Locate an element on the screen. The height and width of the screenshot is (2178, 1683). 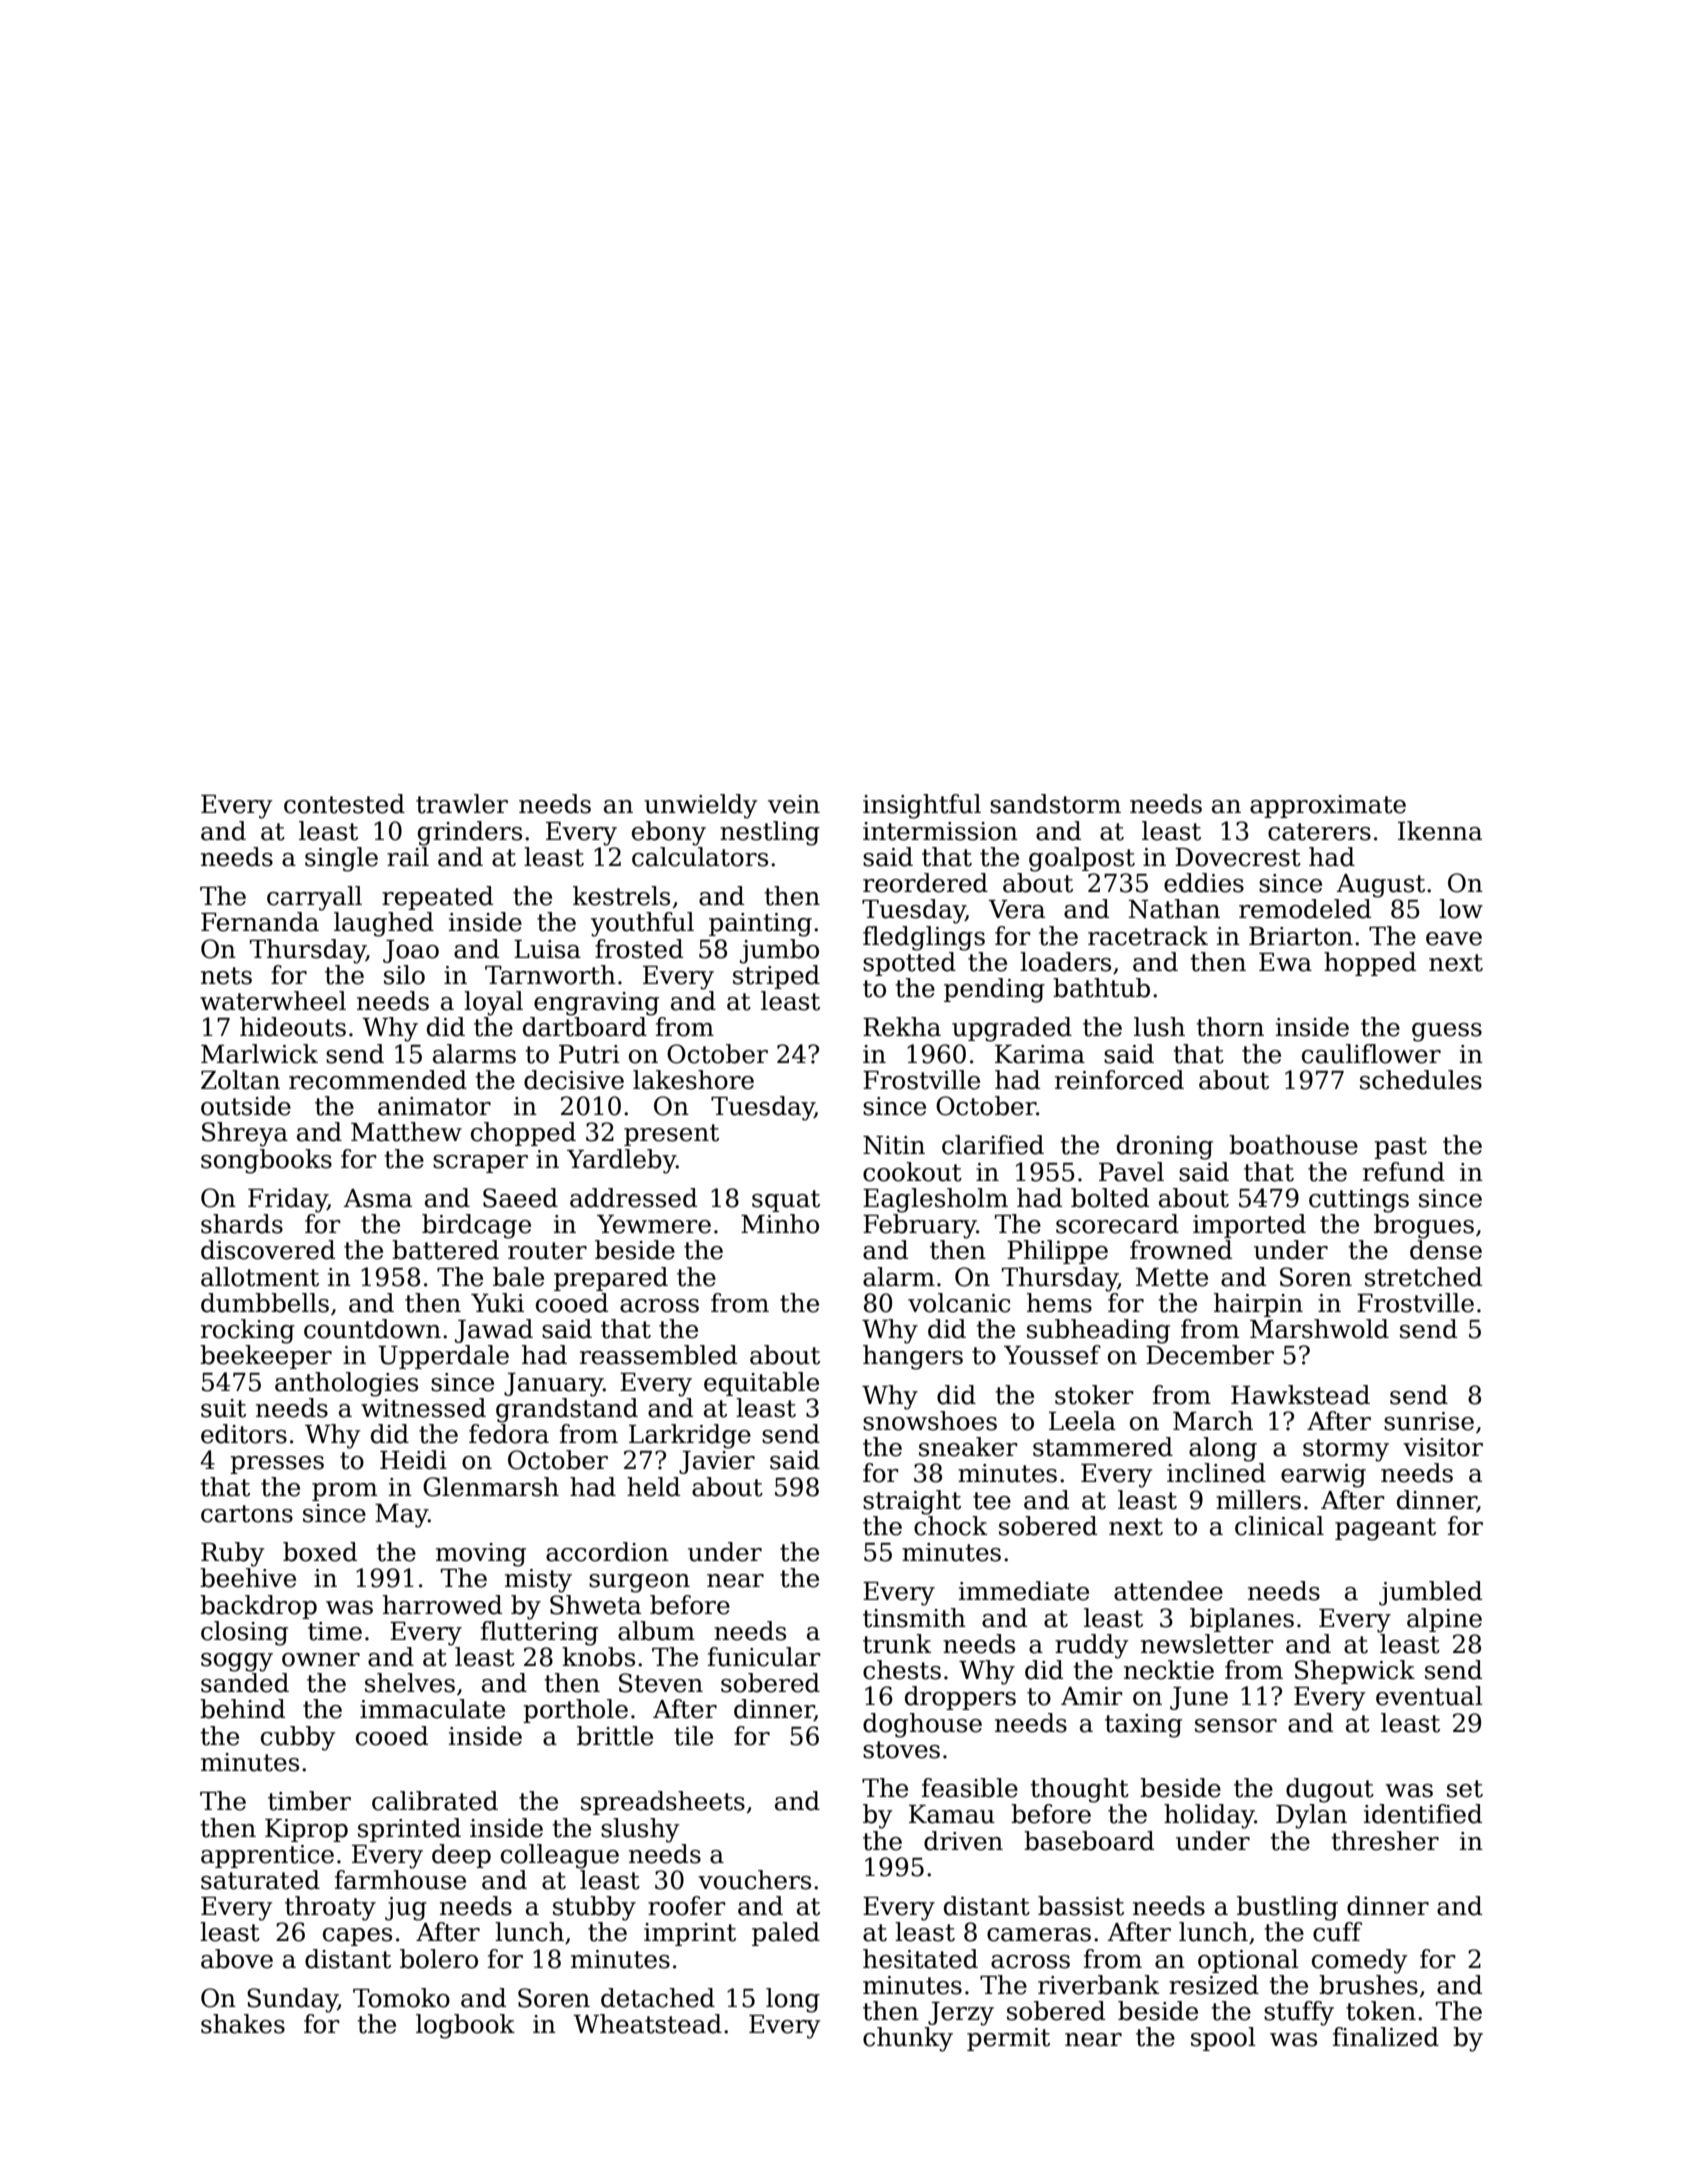
tile is located at coordinates (693, 1736).
